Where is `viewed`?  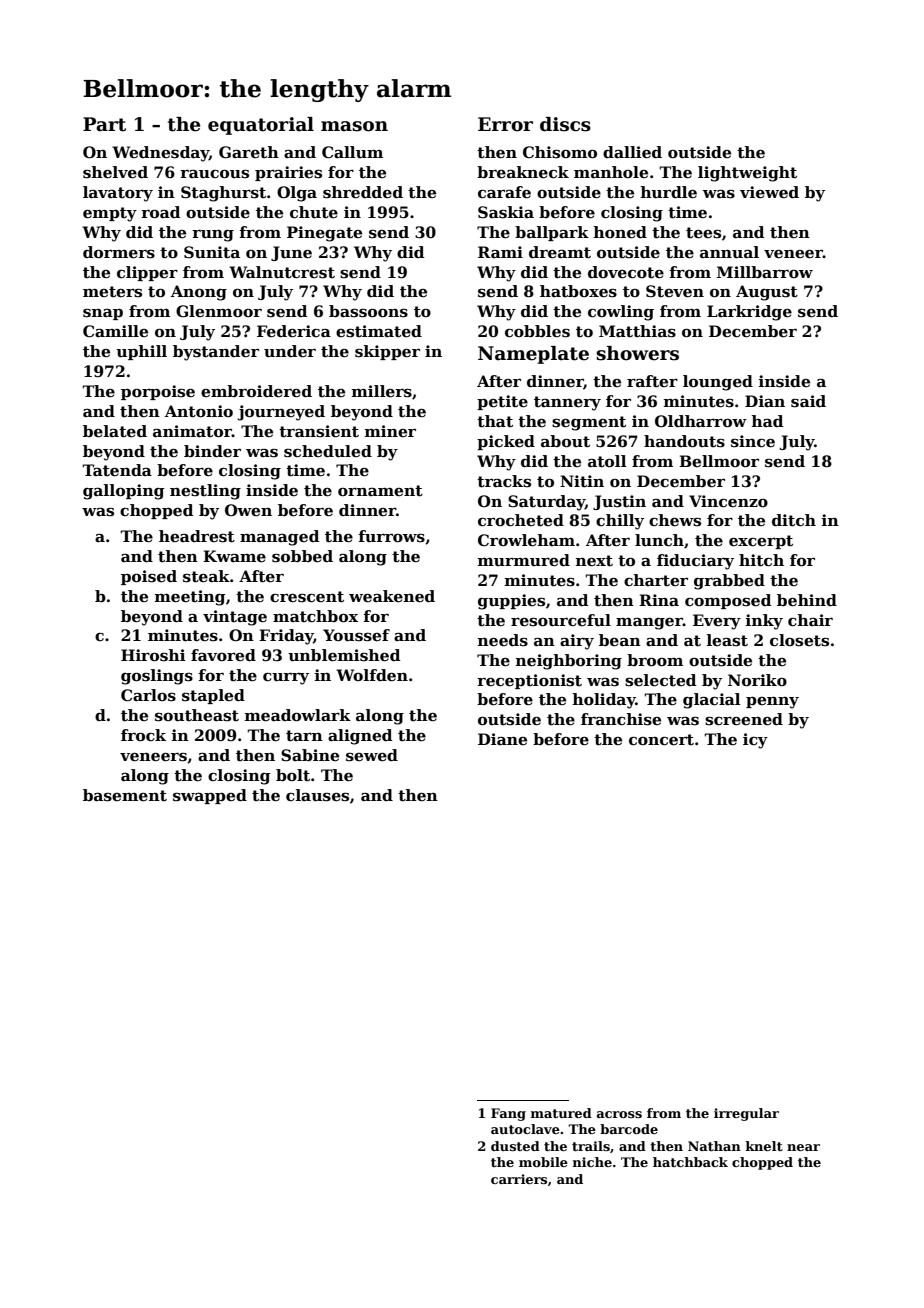 viewed is located at coordinates (769, 192).
